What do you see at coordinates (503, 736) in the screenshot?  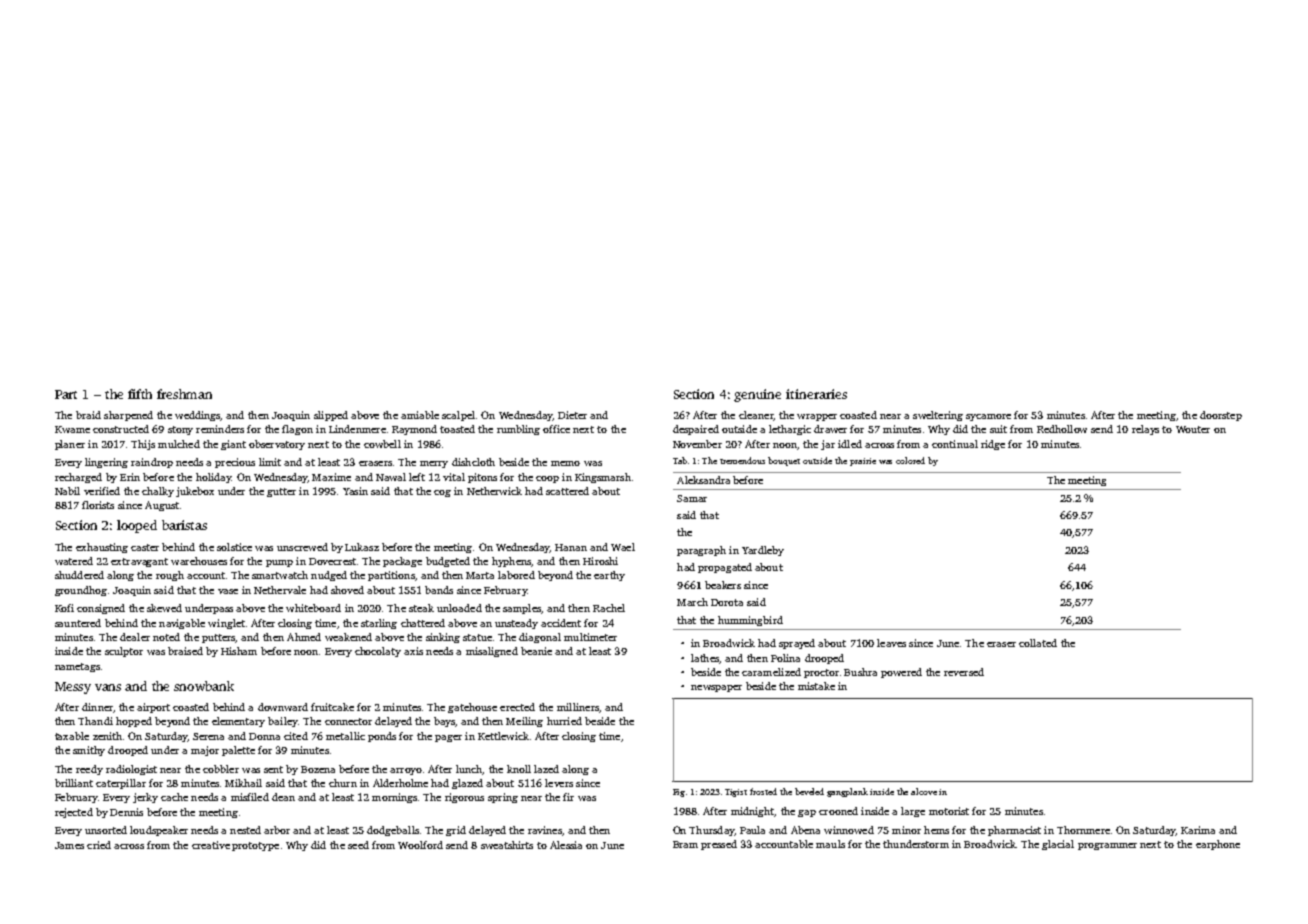 I see `Kettlewick` at bounding box center [503, 736].
